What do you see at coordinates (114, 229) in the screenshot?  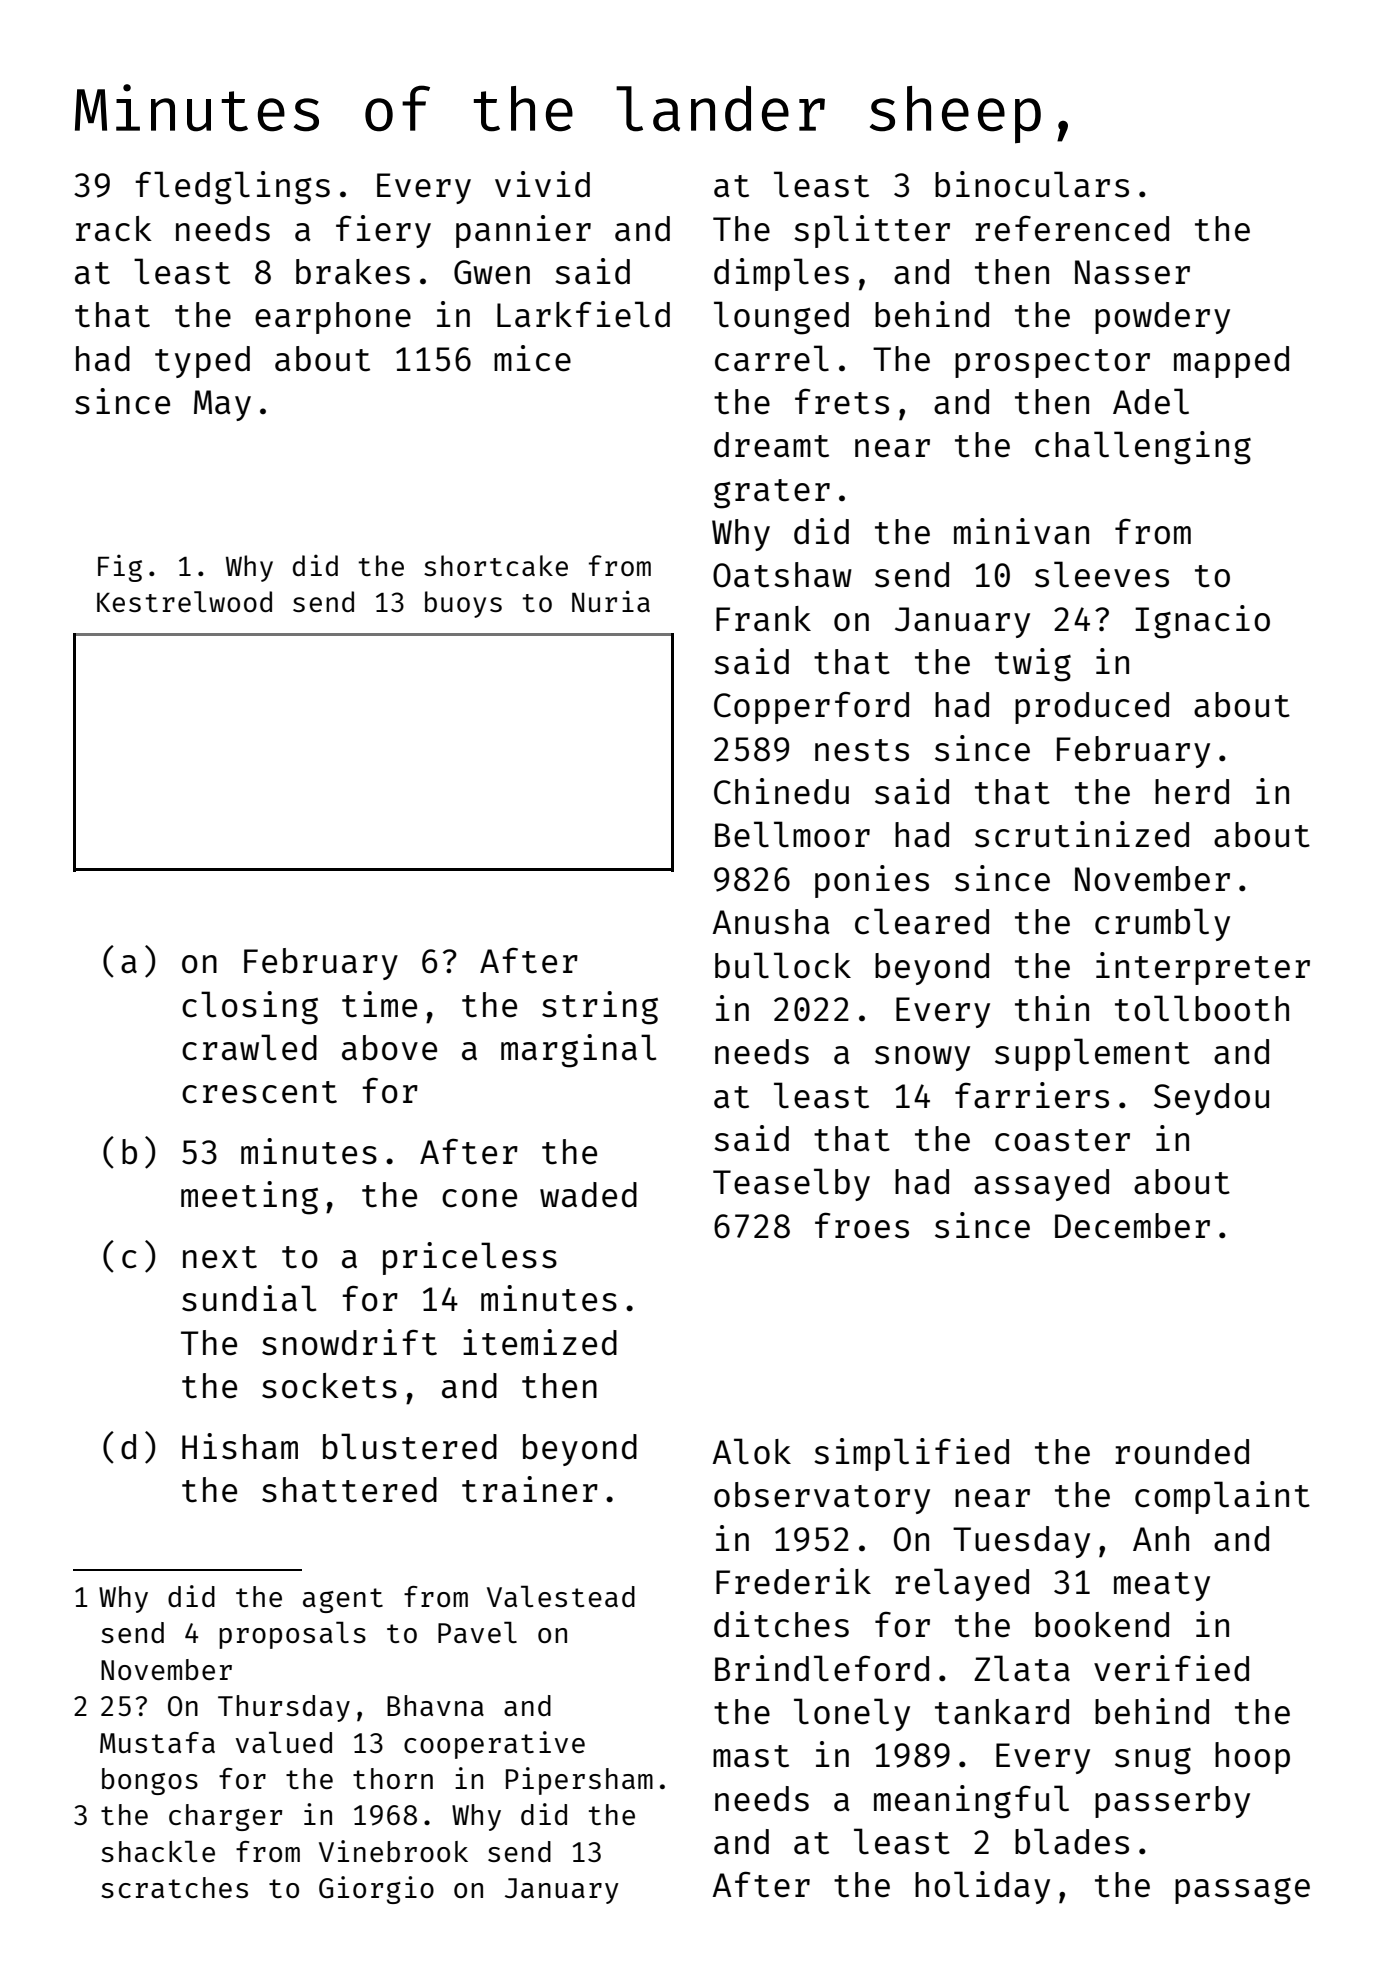 I see `rack` at bounding box center [114, 229].
